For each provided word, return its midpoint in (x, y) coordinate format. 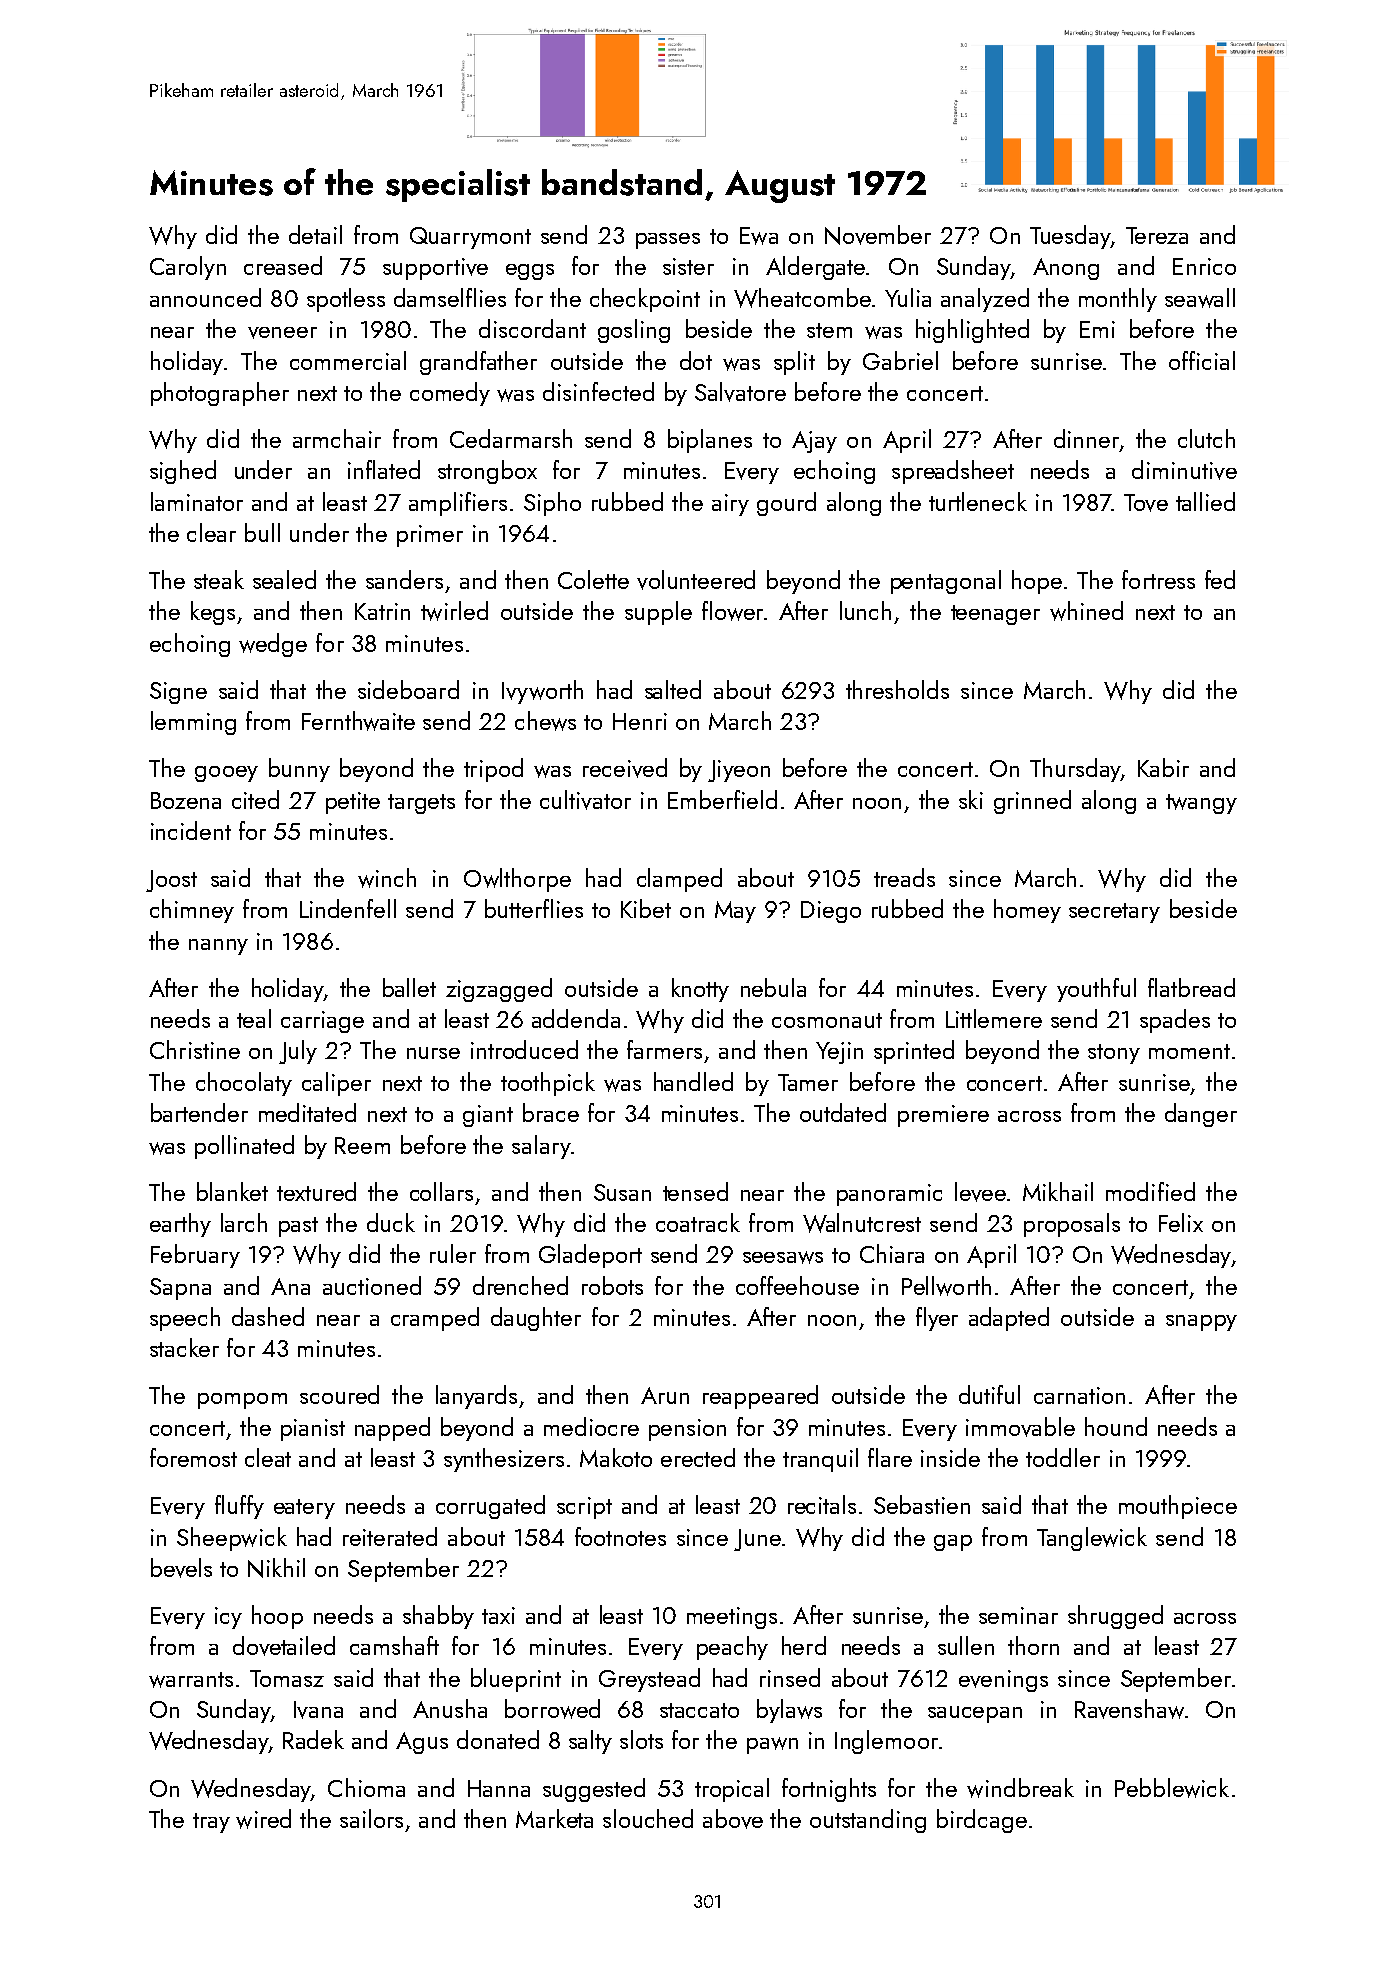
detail (315, 234)
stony (1114, 1054)
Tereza (1157, 235)
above (733, 1819)
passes (668, 241)
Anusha (450, 1708)
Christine (195, 1049)
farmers (664, 1049)
